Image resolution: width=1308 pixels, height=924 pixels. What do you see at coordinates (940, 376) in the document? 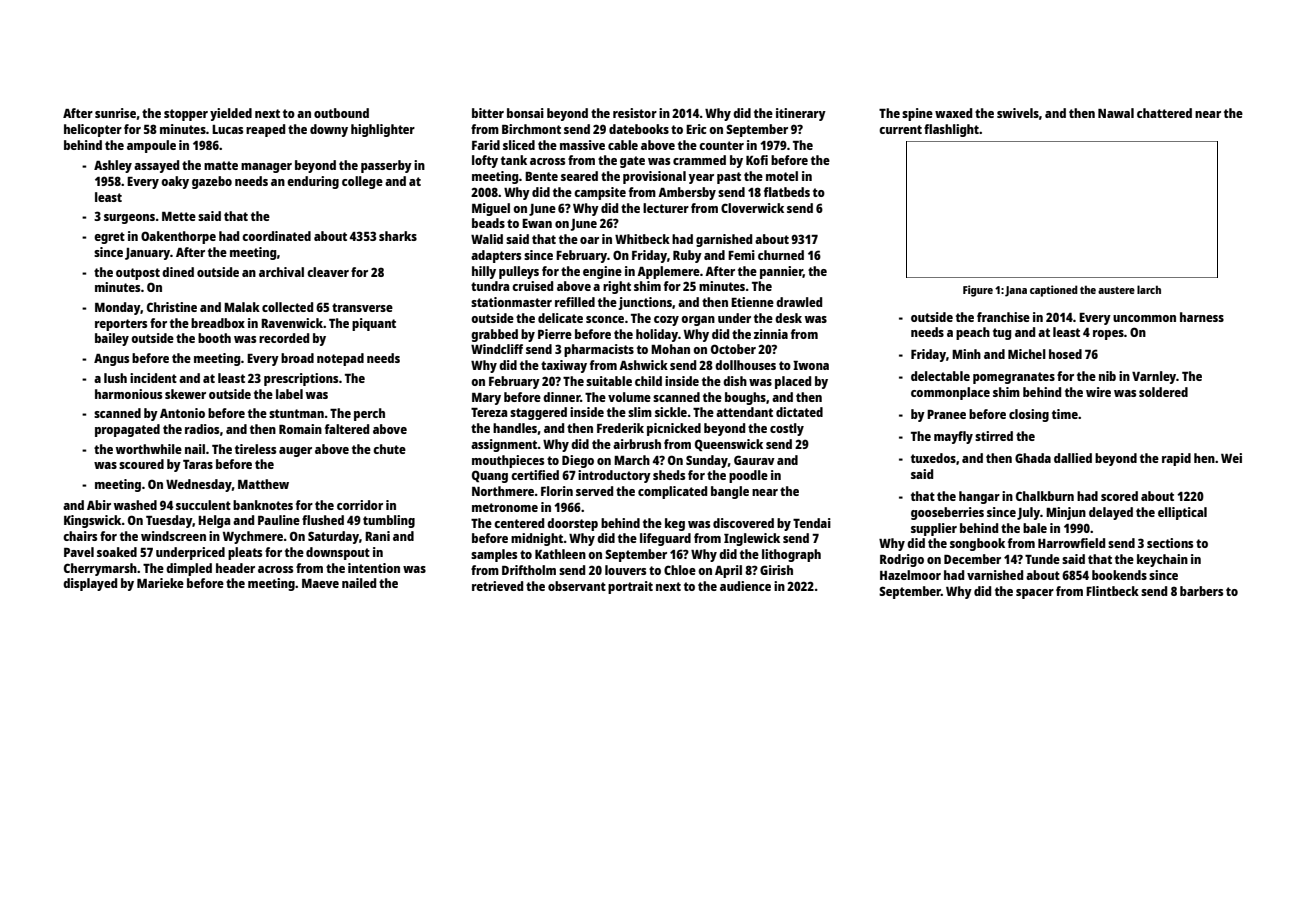
I see `delectable` at bounding box center [940, 376].
